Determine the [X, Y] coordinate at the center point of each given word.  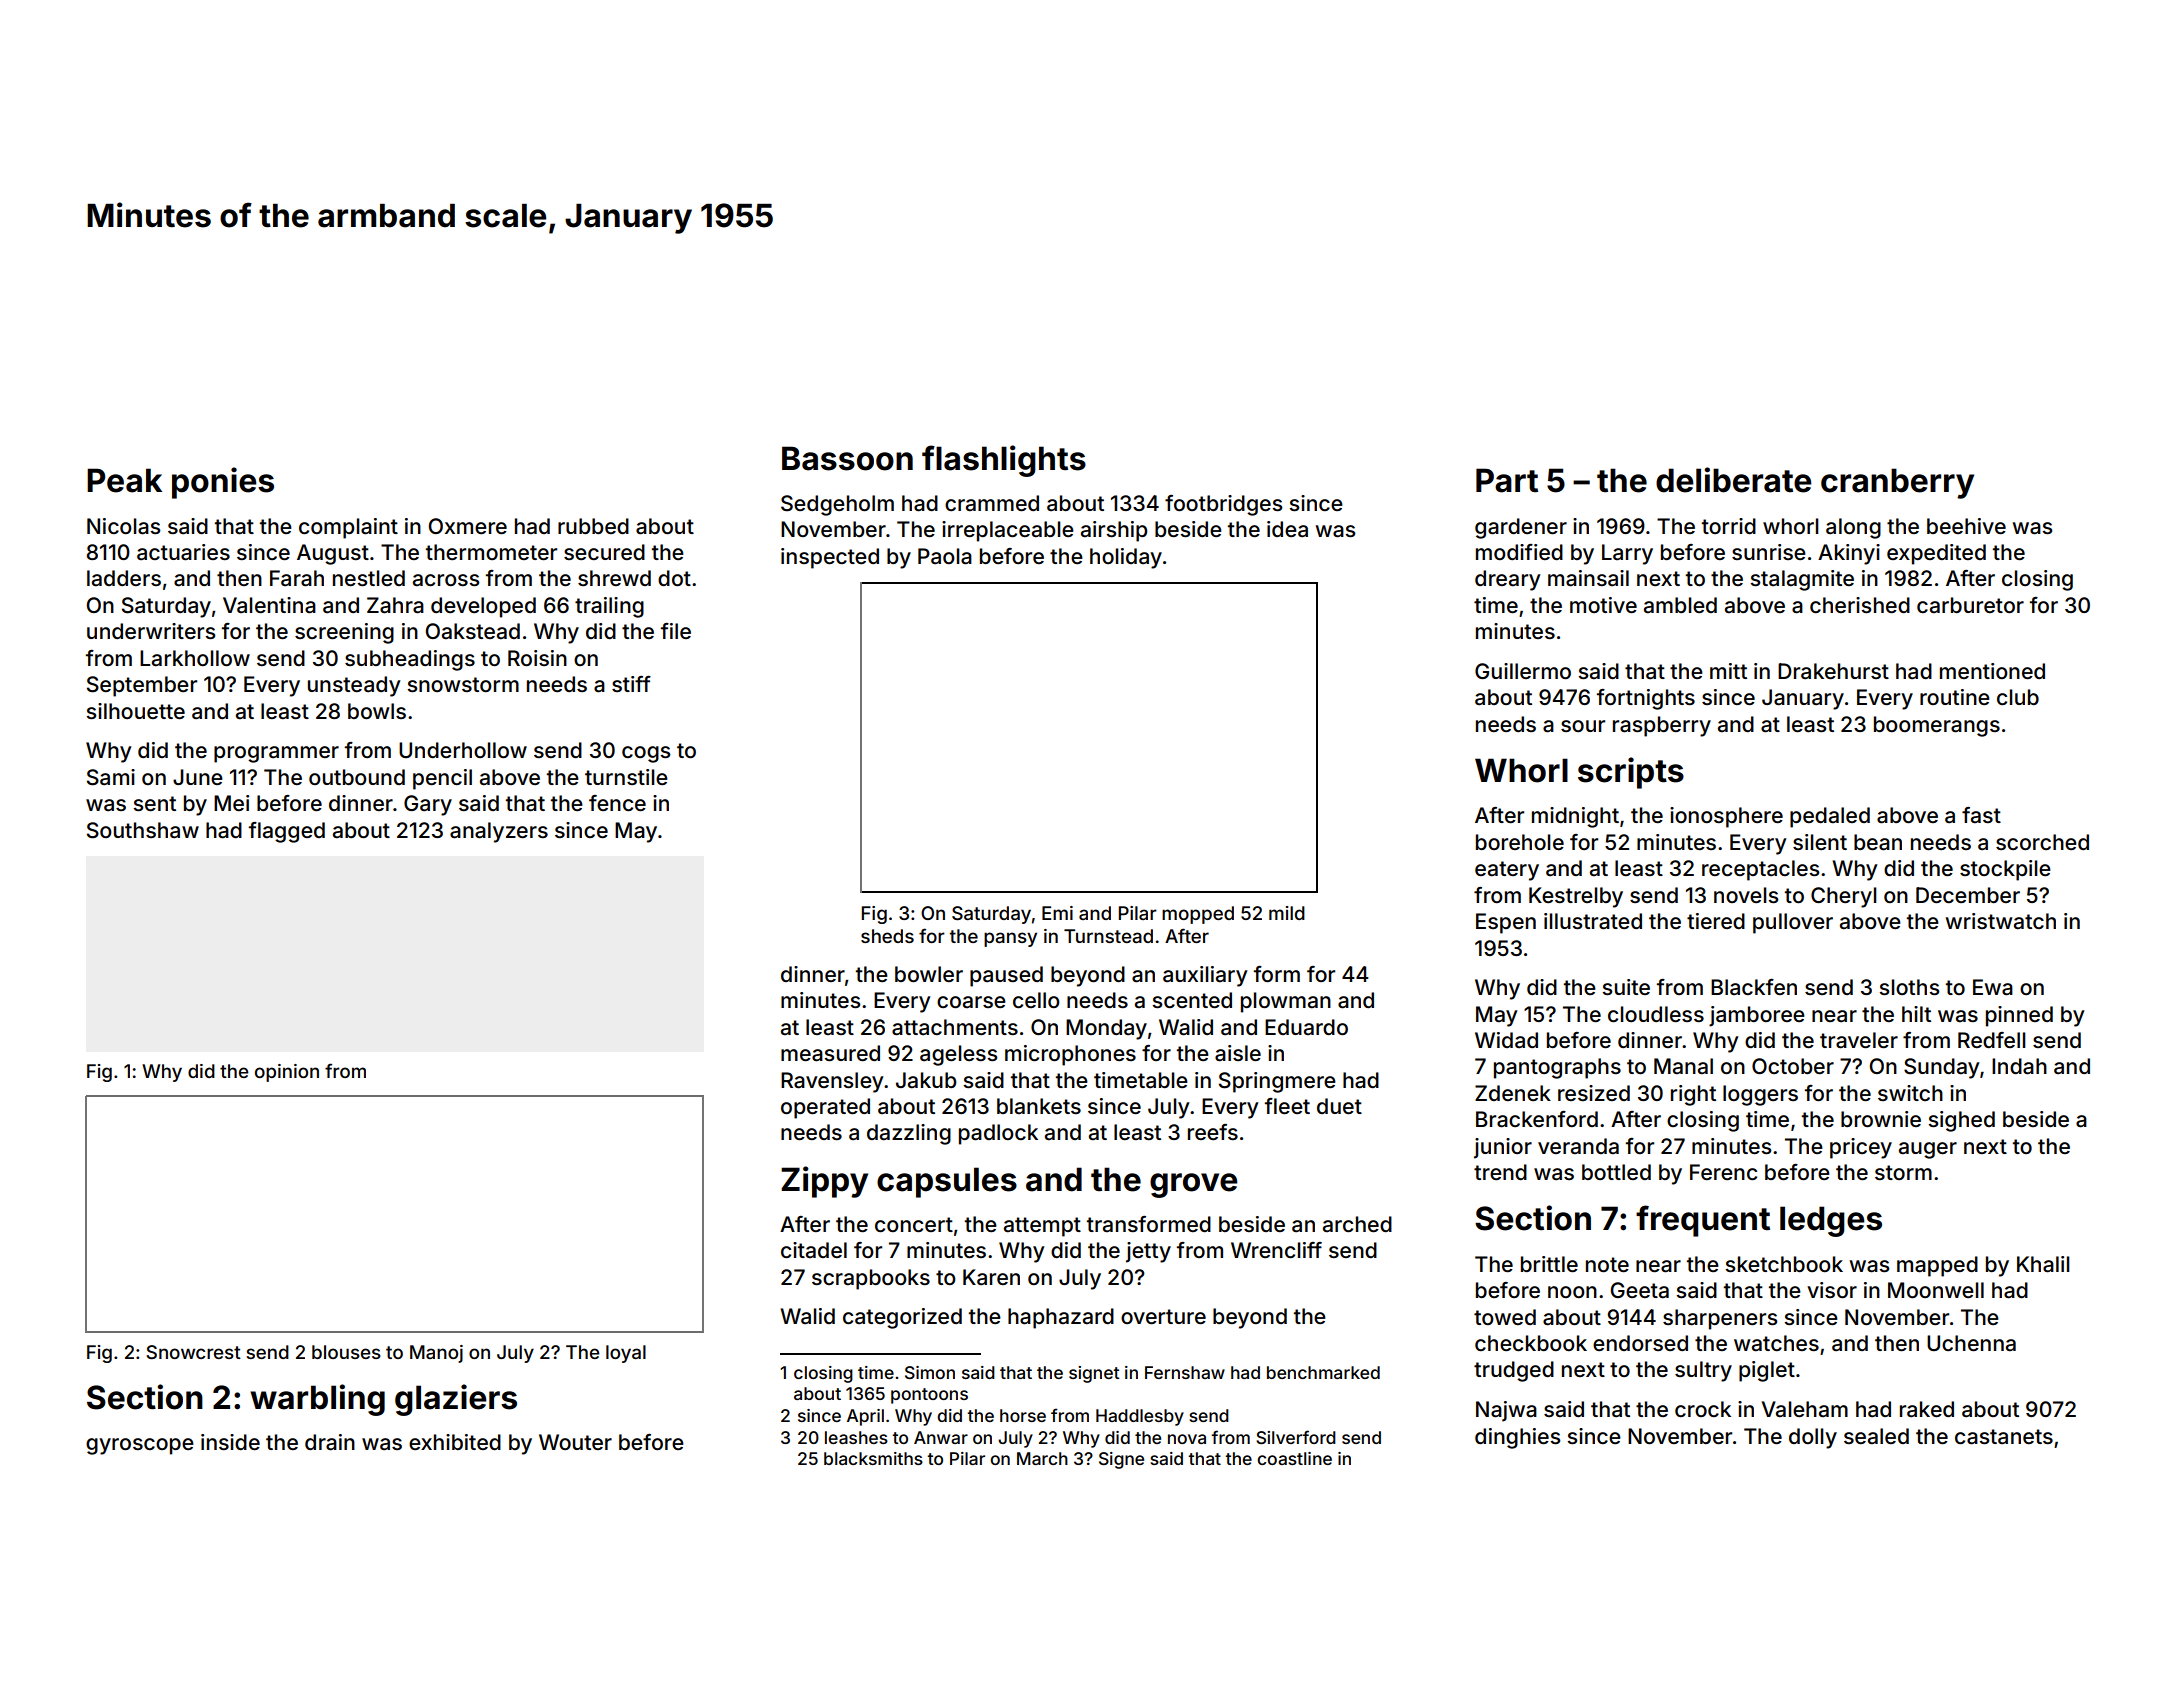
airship [1114, 531]
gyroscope [140, 1446]
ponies [223, 483]
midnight [1575, 817]
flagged [287, 832]
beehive [1966, 526]
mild [1287, 913]
